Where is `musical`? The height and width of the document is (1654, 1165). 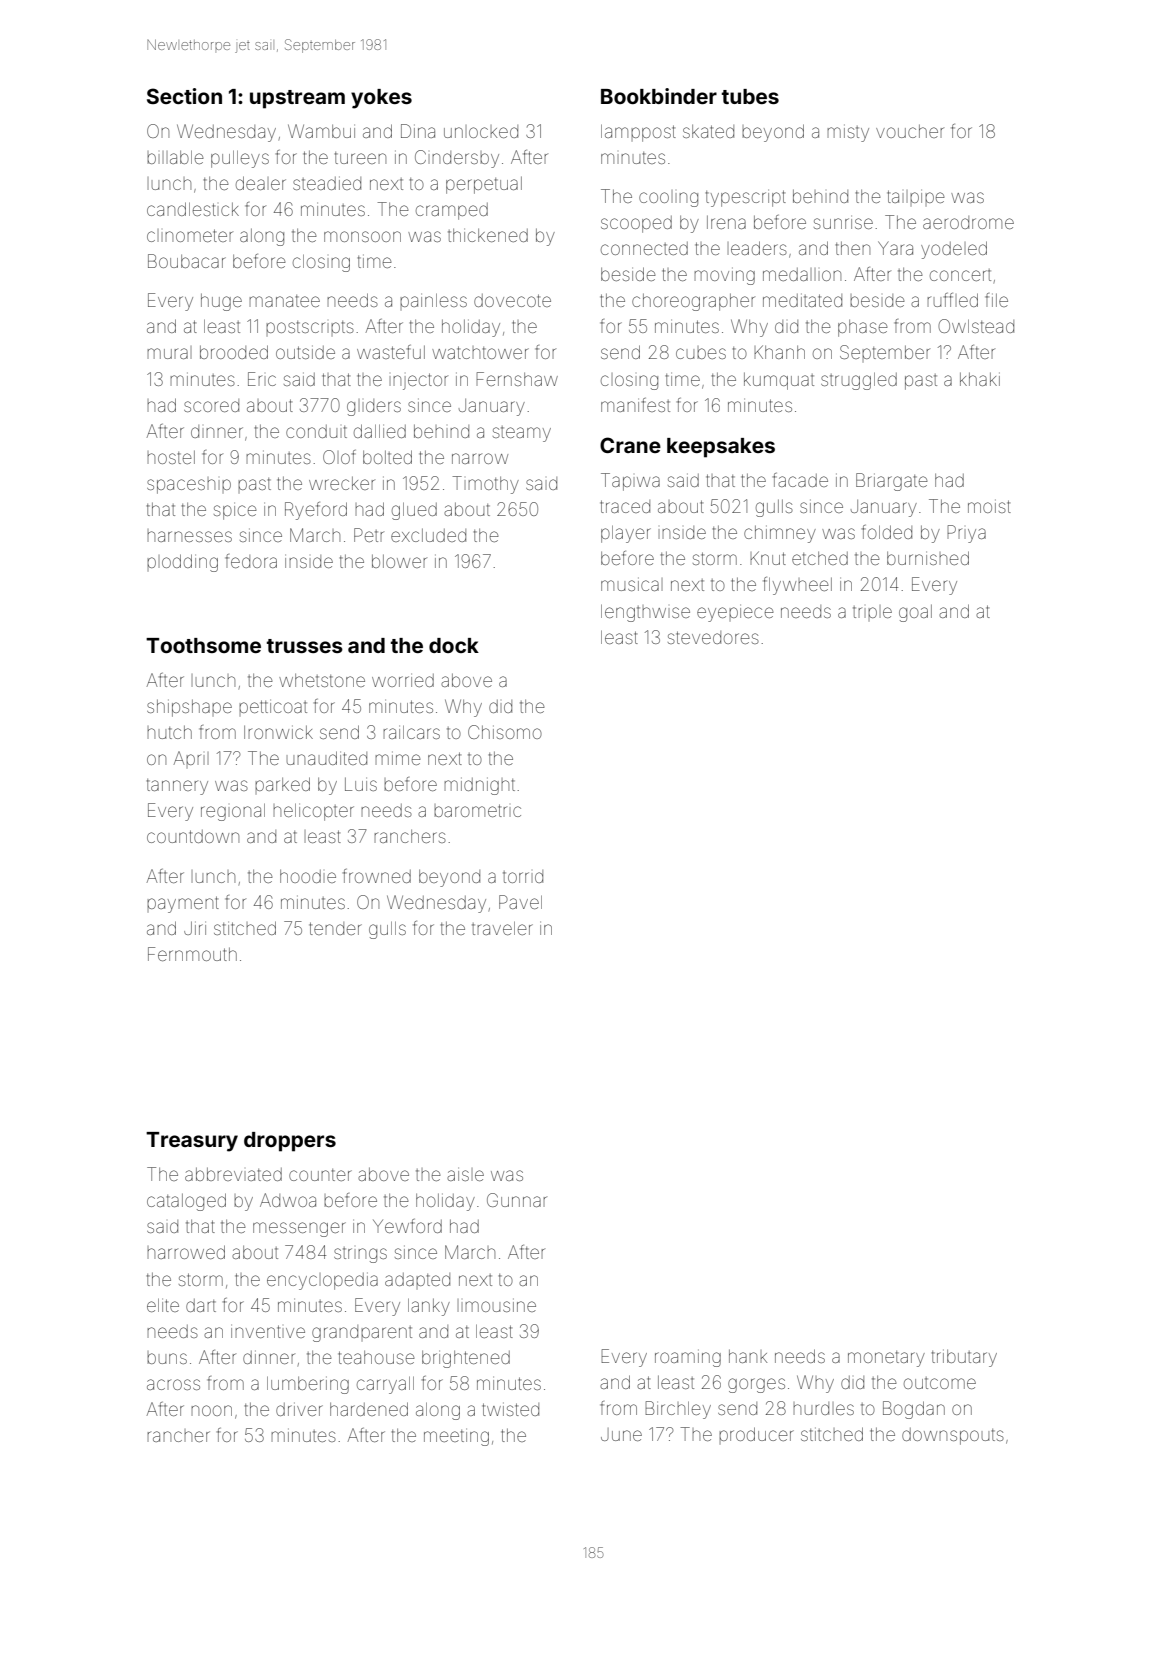
musical is located at coordinates (630, 585).
